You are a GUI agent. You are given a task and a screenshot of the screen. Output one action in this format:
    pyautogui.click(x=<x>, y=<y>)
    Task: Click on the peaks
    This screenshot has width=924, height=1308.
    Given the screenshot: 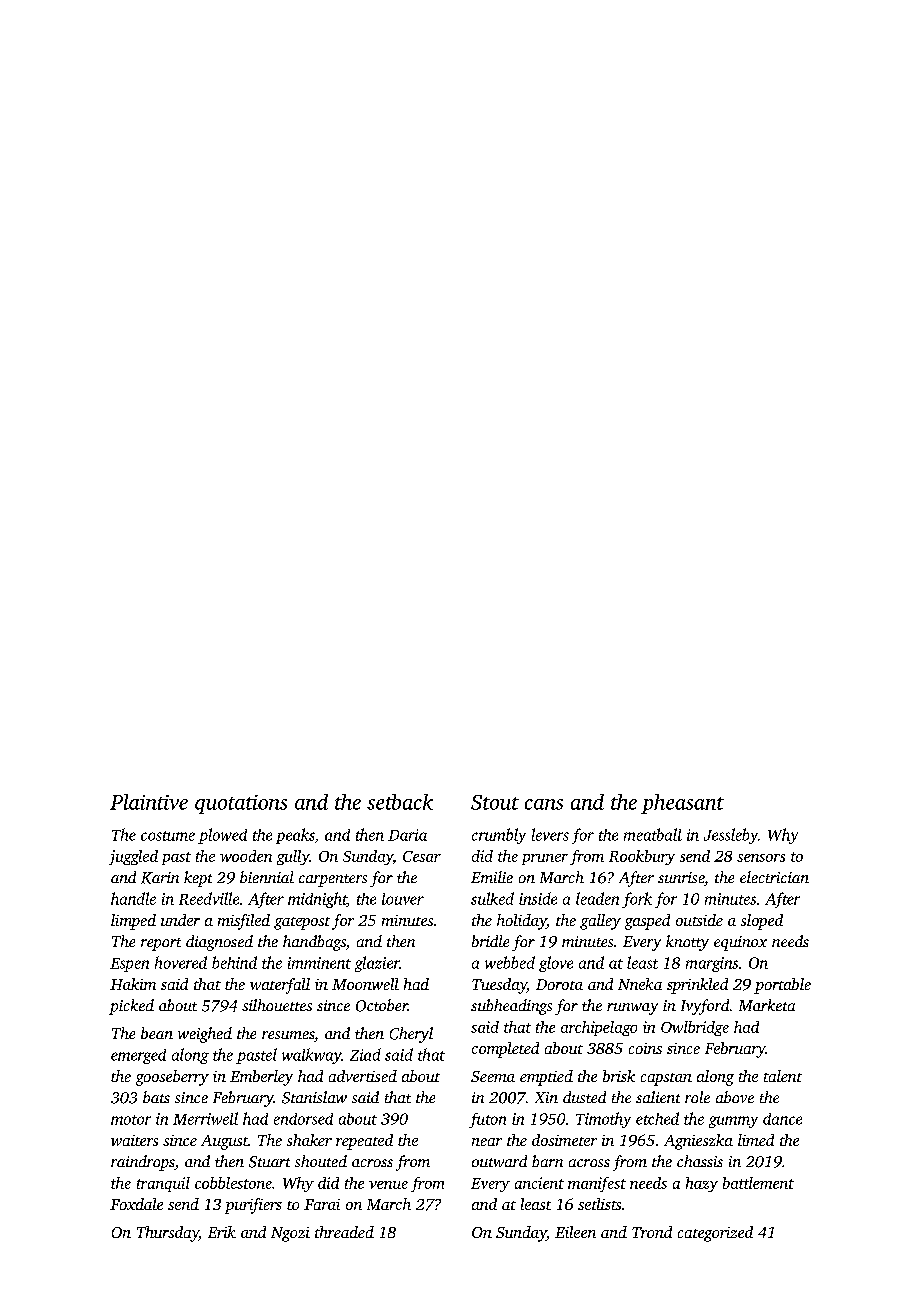 What is the action you would take?
    pyautogui.click(x=295, y=836)
